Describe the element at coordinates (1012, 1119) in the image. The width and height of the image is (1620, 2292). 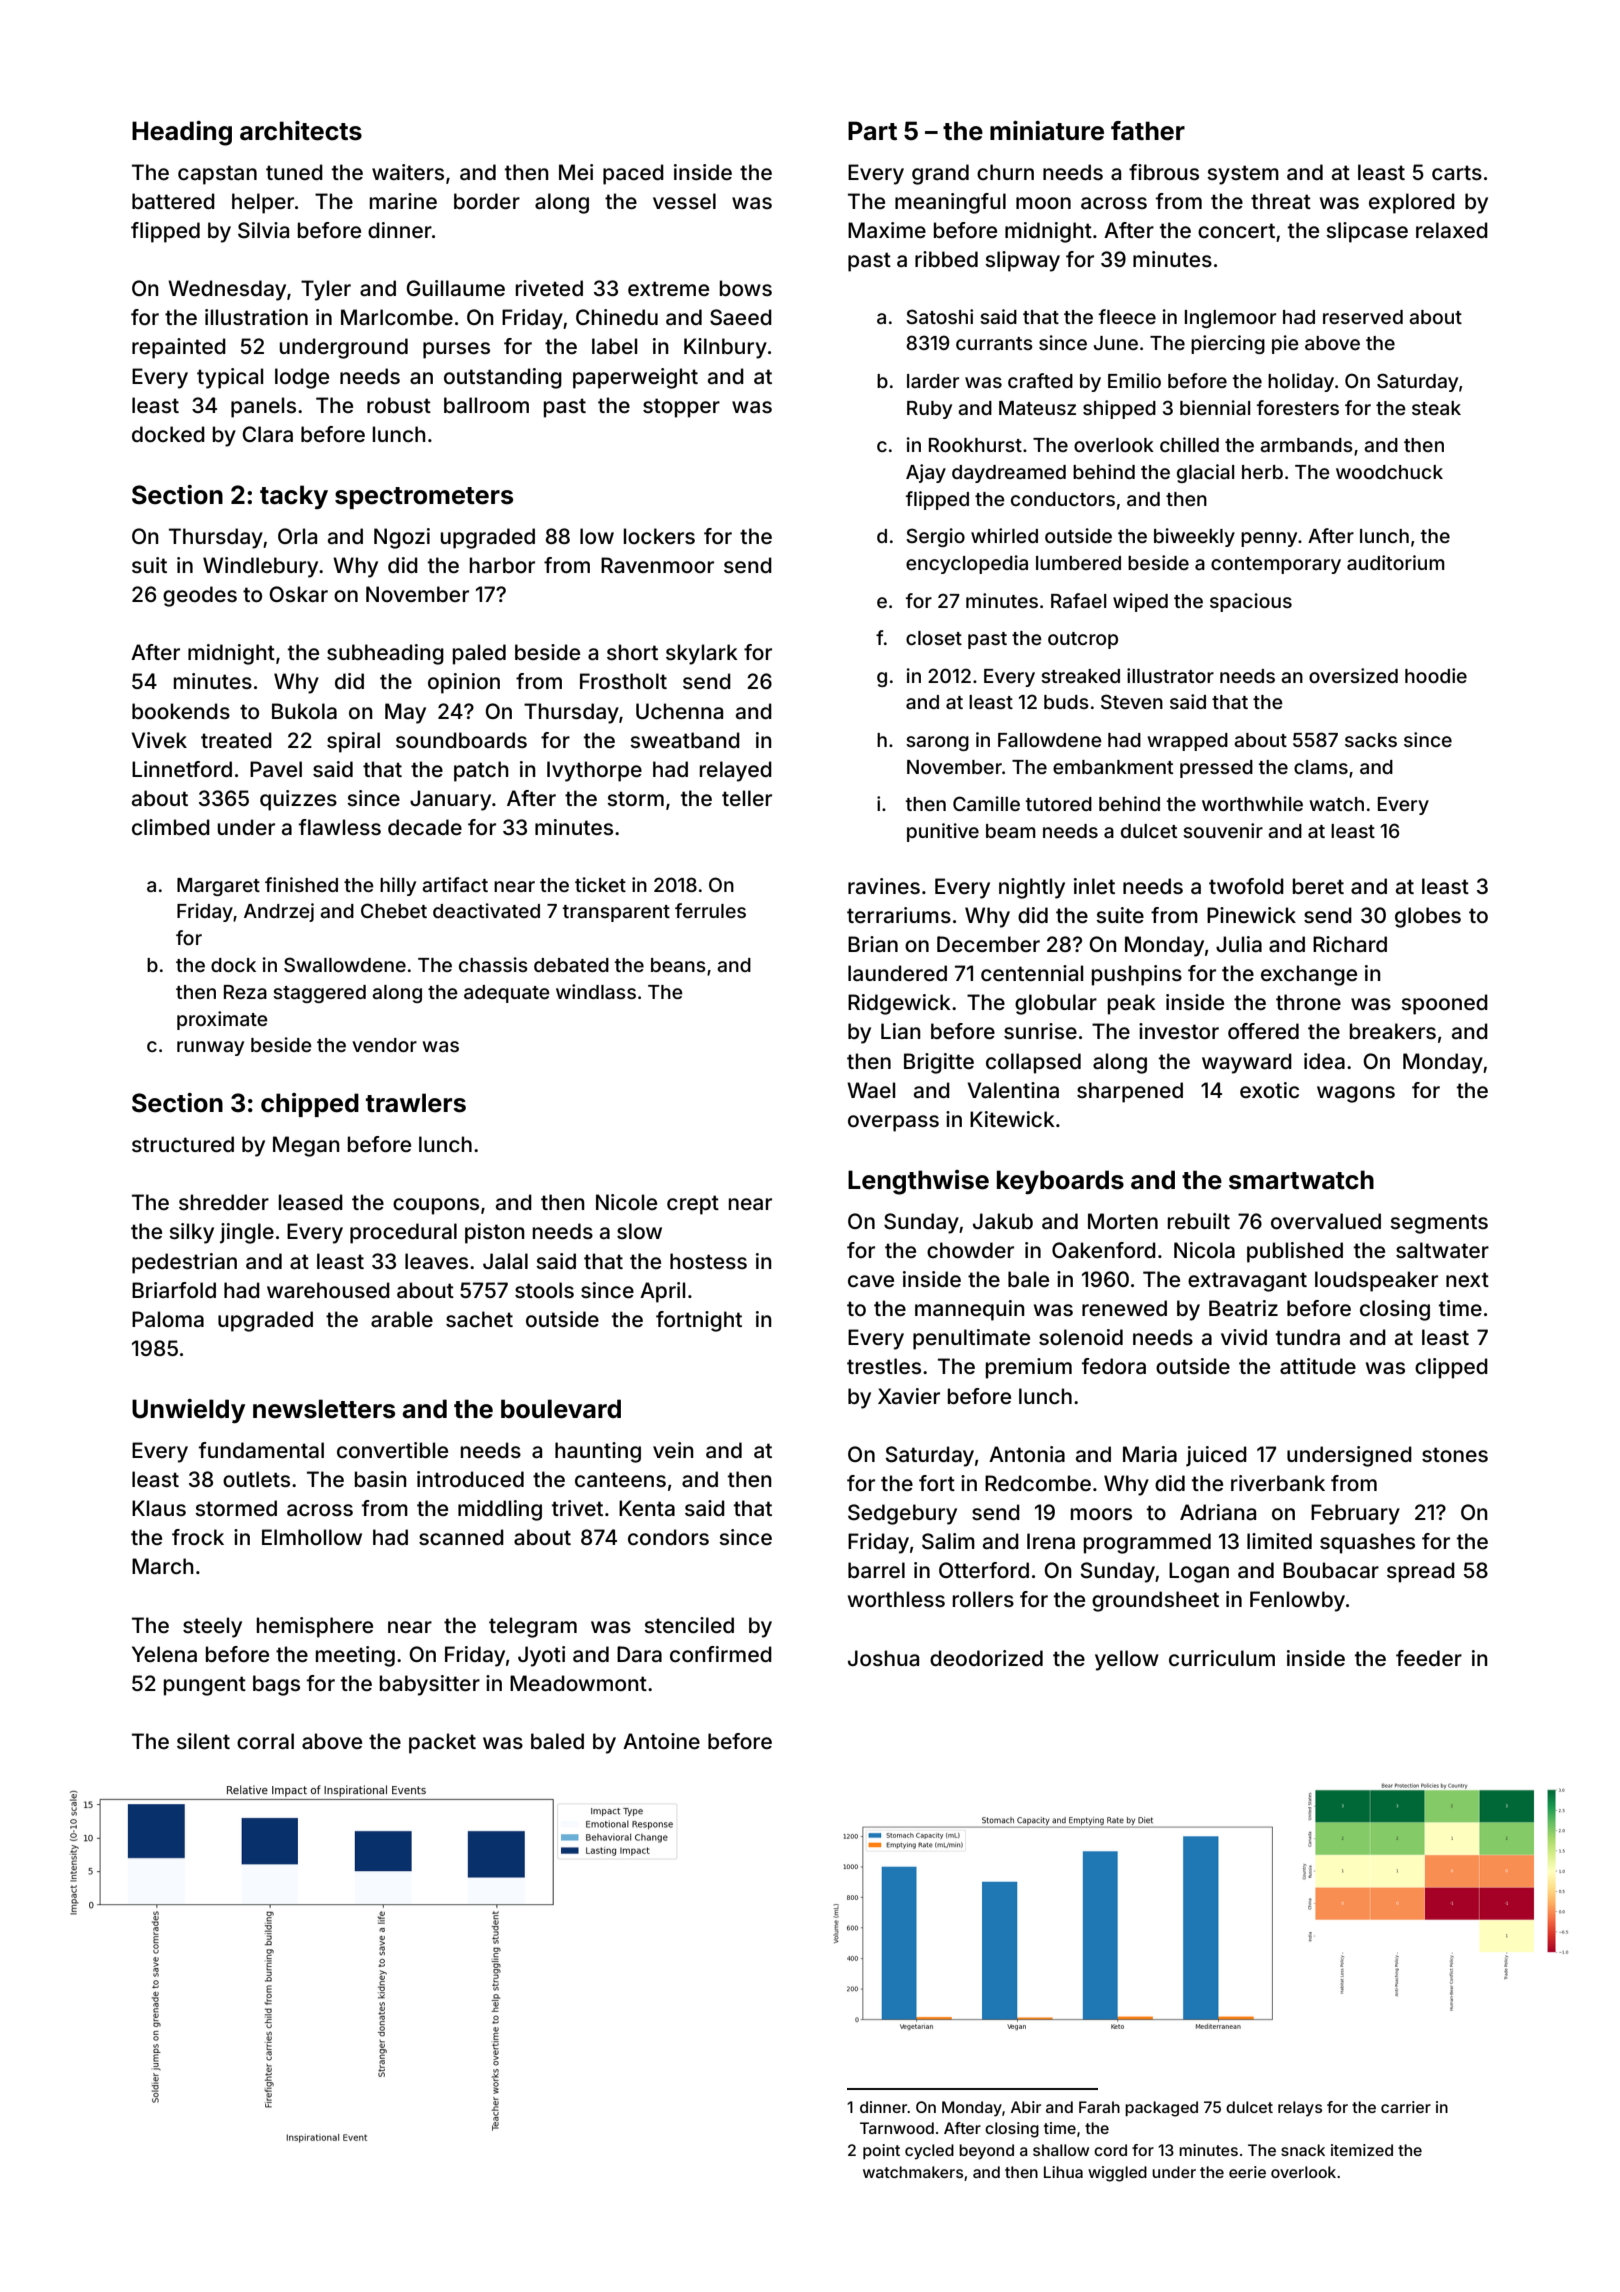
I see `Kitewick` at that location.
